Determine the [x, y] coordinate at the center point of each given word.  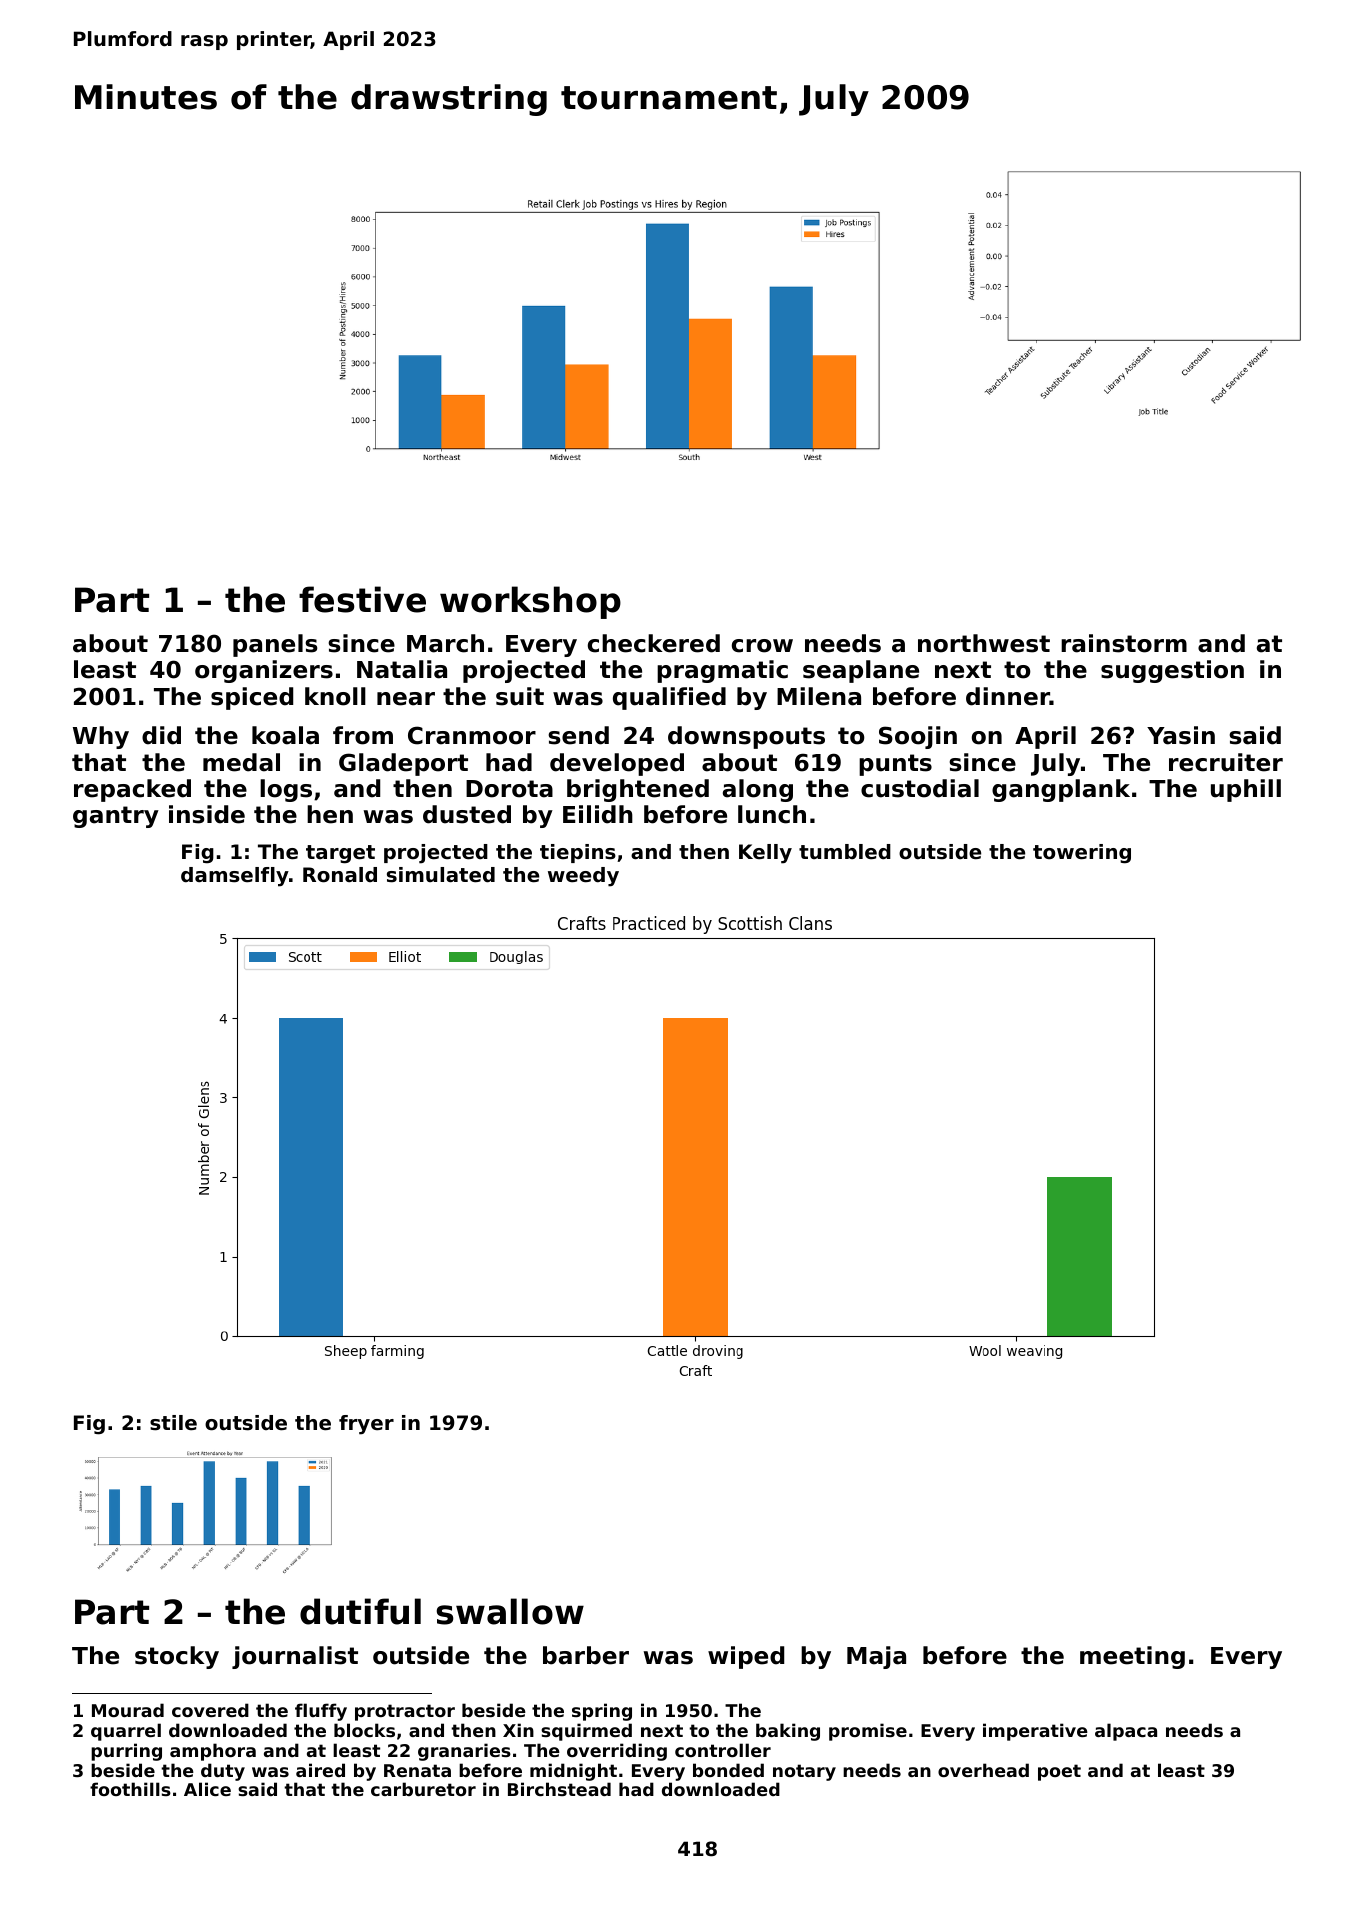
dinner [1008, 696]
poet [1059, 1772]
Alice [207, 1789]
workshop [530, 602]
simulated [441, 875]
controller [723, 1750]
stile [173, 1423]
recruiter [1226, 762]
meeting [1132, 1657]
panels [275, 645]
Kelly [765, 854]
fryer [366, 1425]
